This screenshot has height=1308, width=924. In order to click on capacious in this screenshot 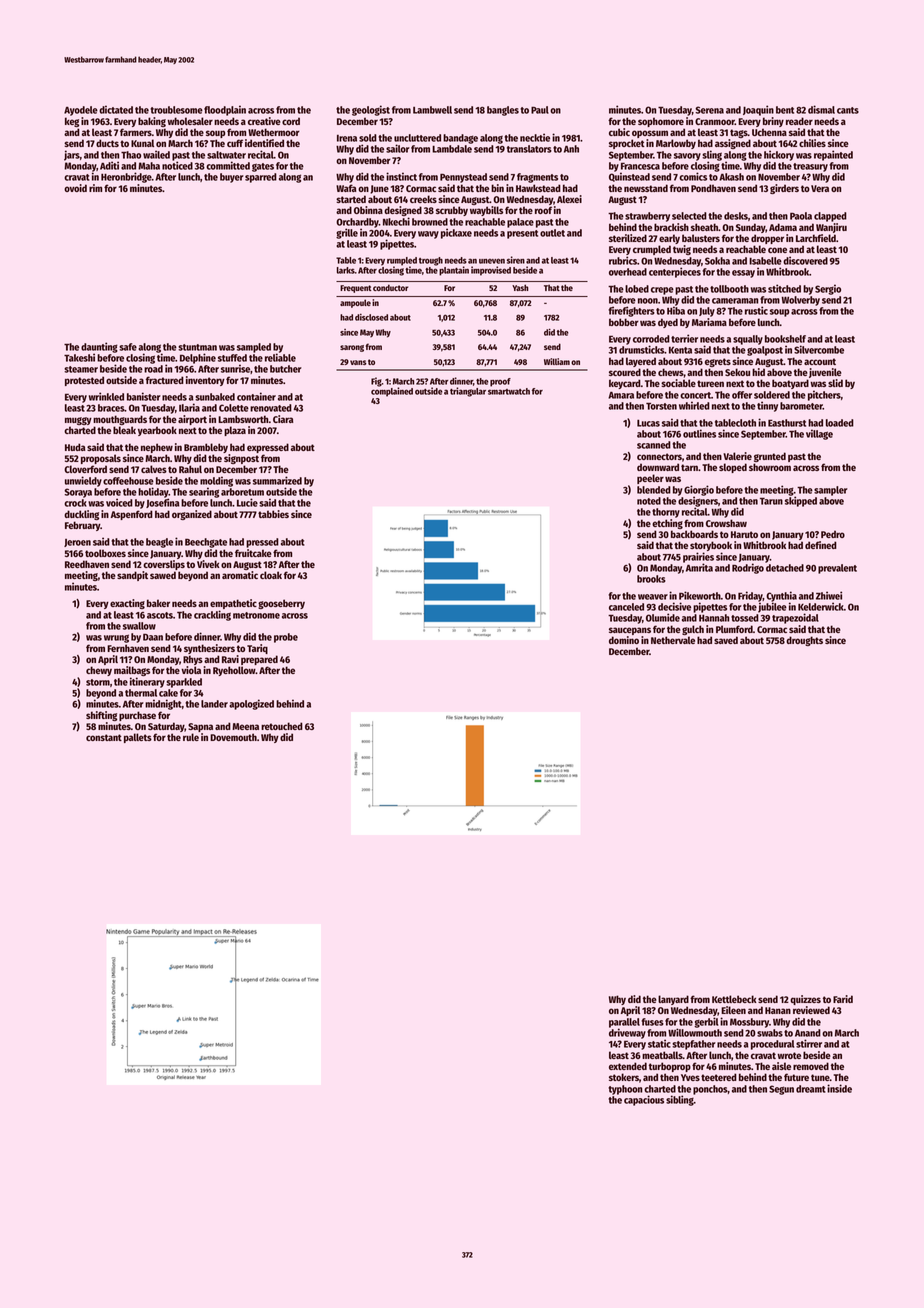, I will do `click(644, 1100)`.
